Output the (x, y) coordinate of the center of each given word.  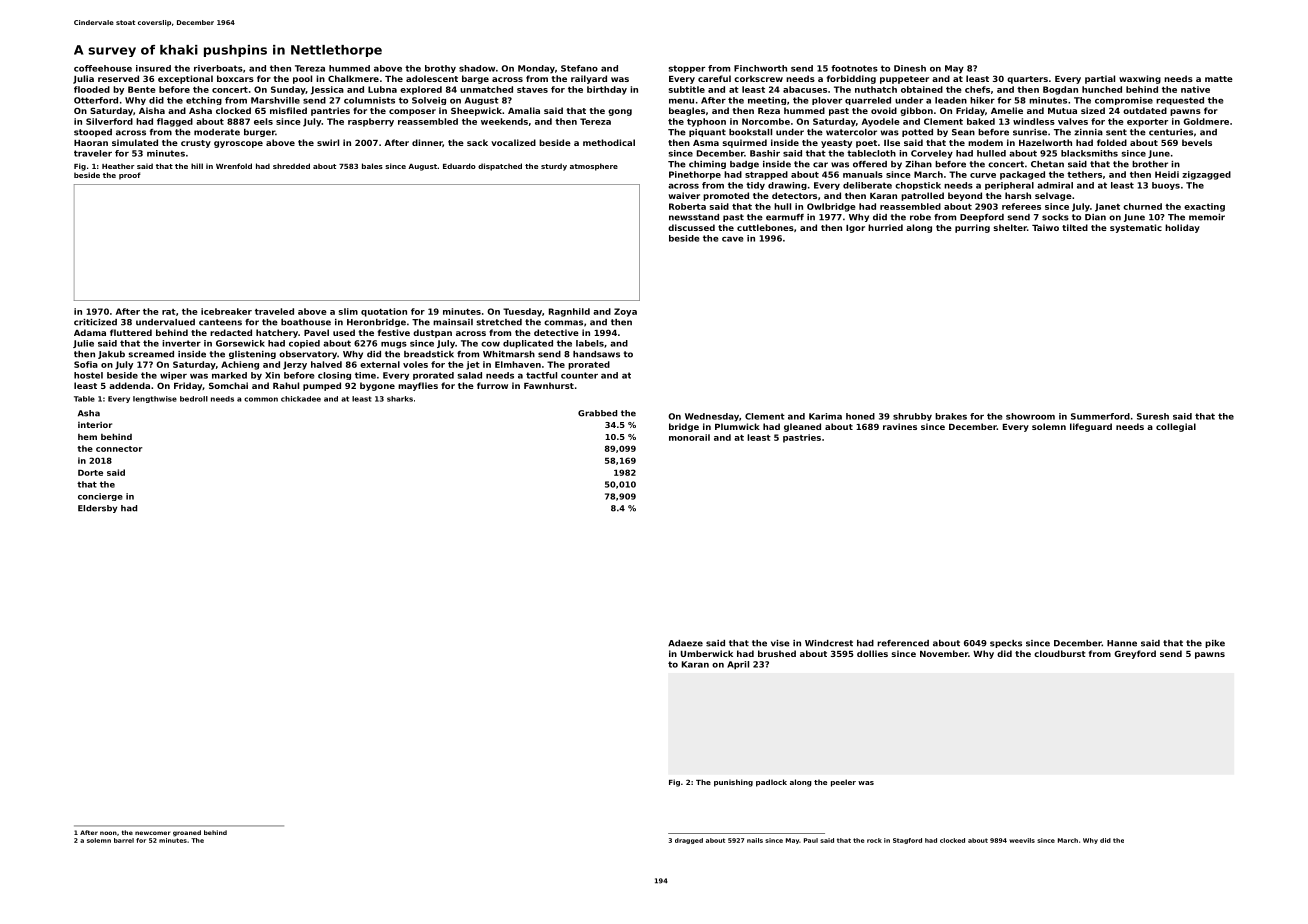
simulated (135, 142)
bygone (377, 386)
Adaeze (685, 643)
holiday (1182, 228)
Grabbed (597, 413)
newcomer (152, 833)
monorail (689, 437)
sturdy (554, 167)
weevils (1022, 840)
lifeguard (1091, 427)
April (738, 665)
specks (1006, 644)
